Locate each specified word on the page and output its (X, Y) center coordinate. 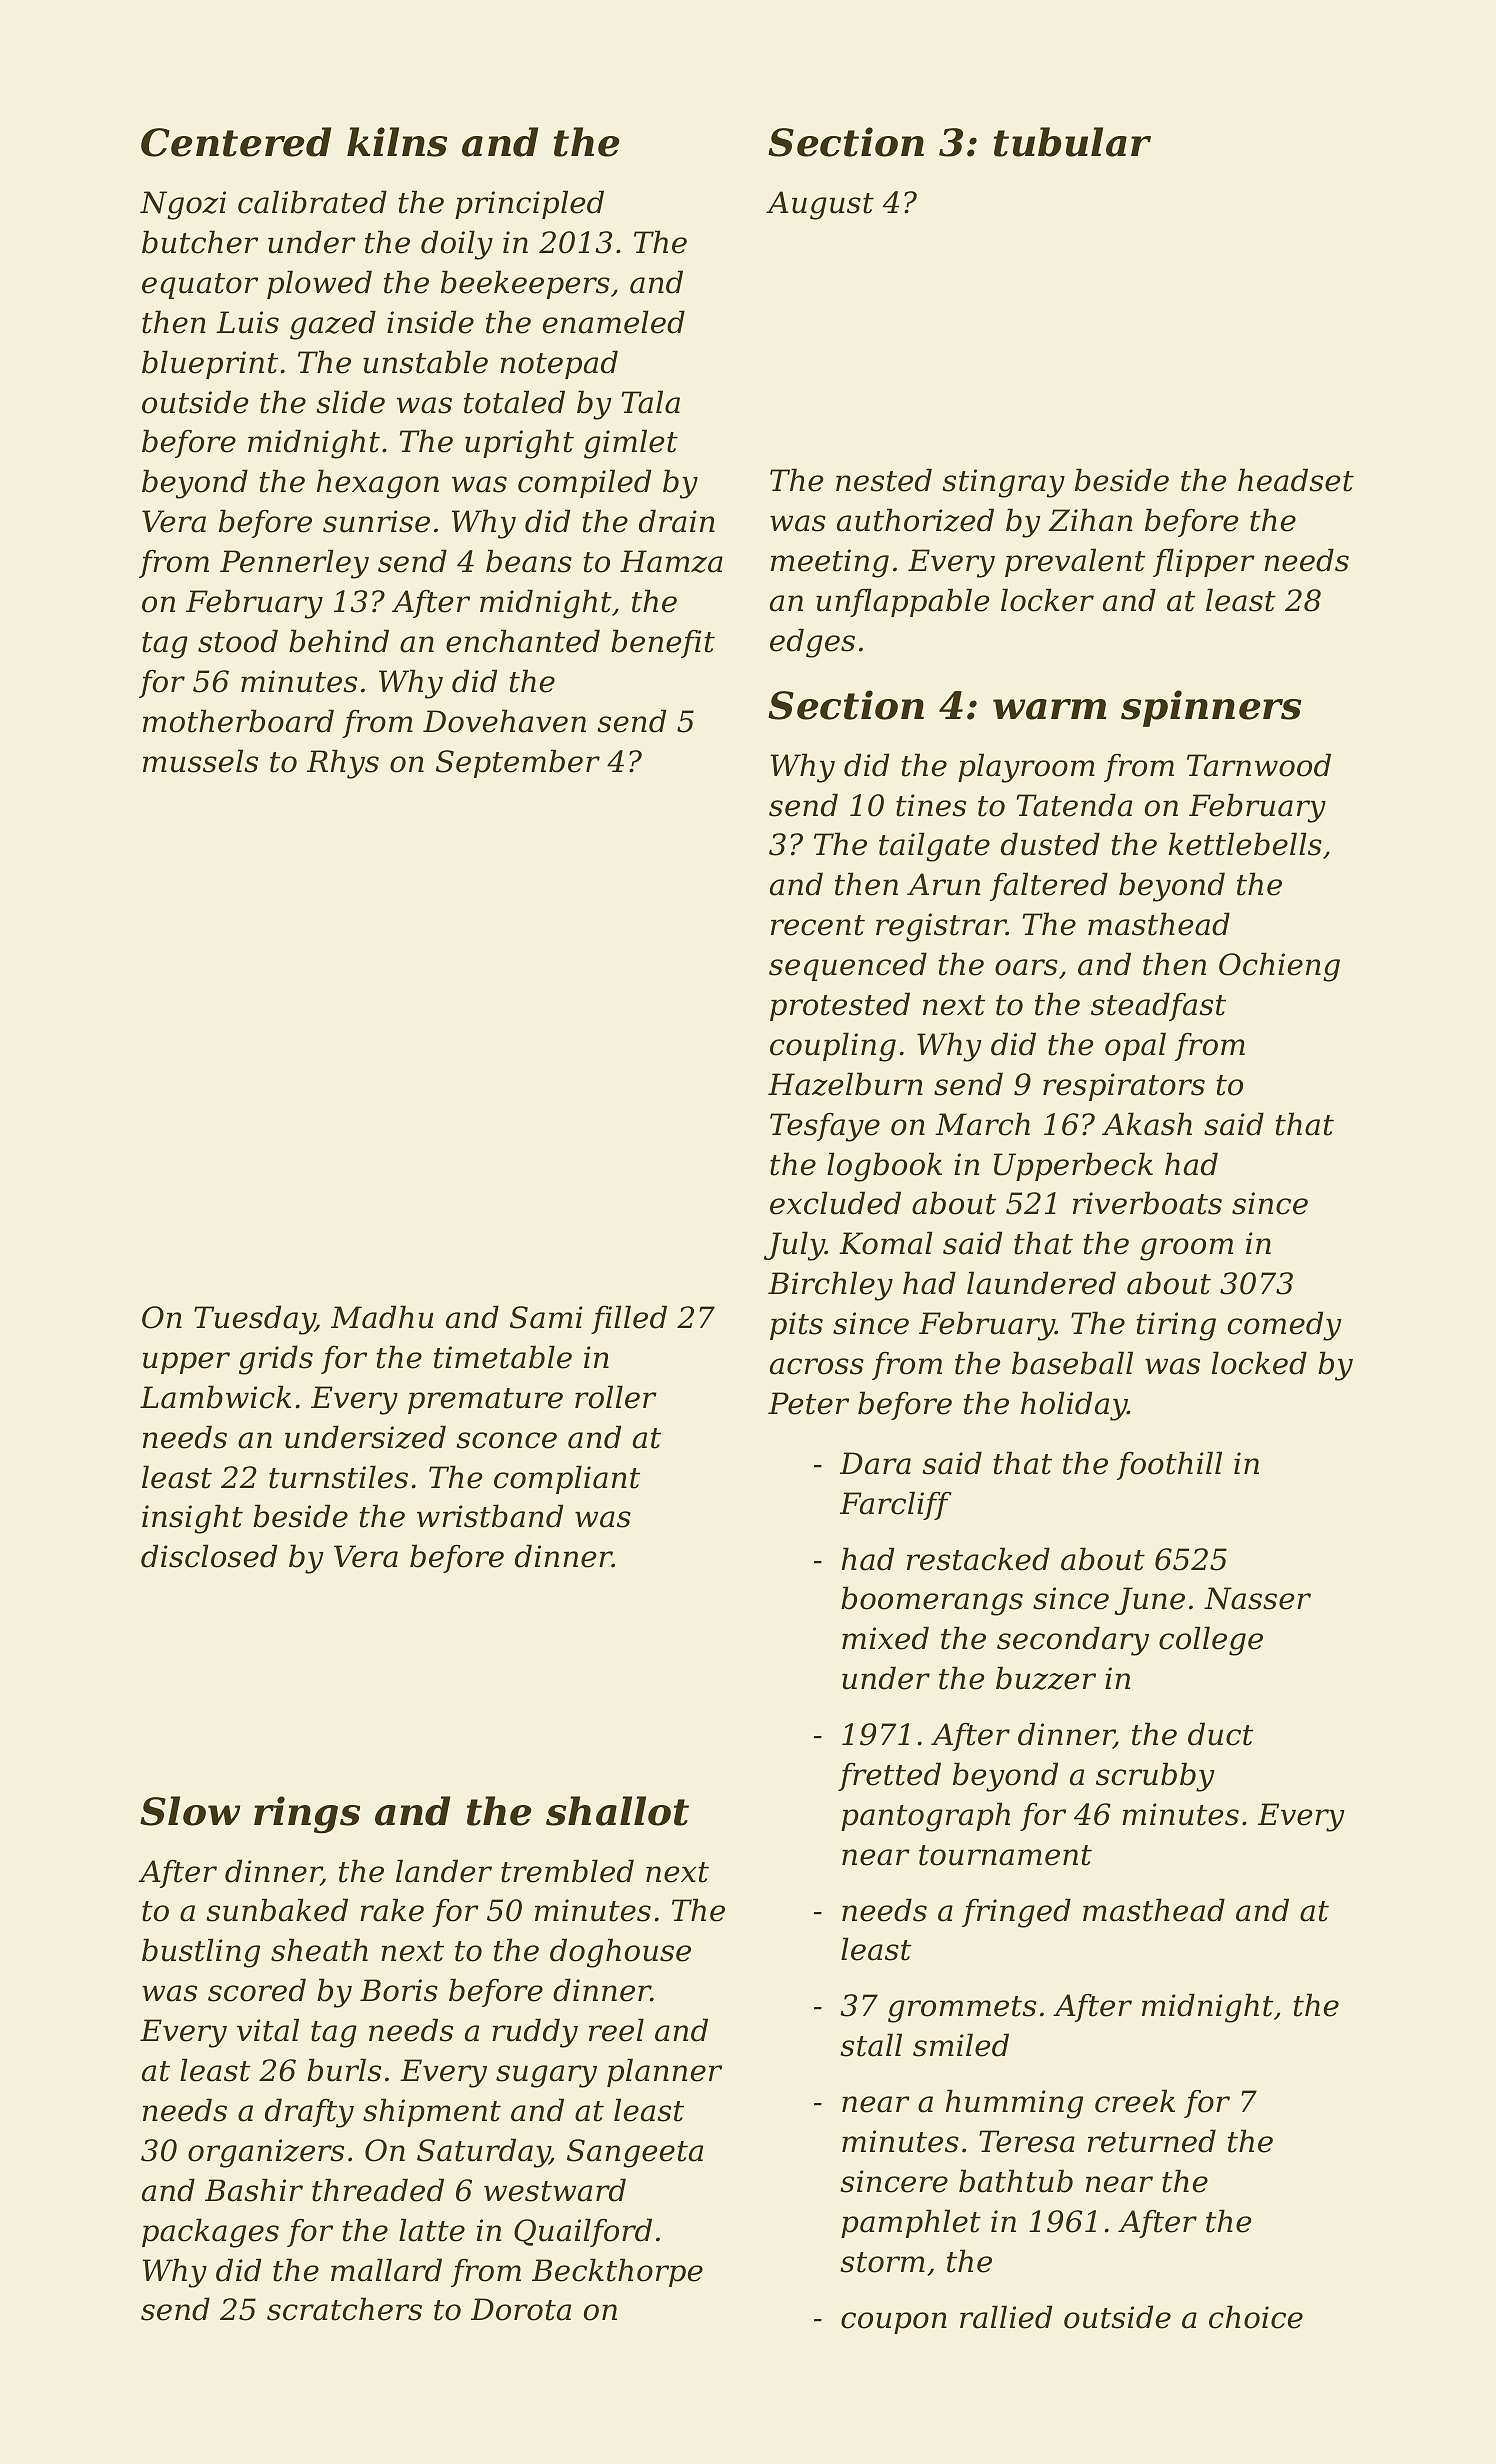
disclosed (209, 1556)
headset (1296, 480)
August (820, 205)
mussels (200, 761)
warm (1049, 709)
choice (1256, 2317)
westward (555, 2190)
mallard (386, 2270)
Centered (236, 142)
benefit (663, 643)
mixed (885, 1638)
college (1211, 1641)
